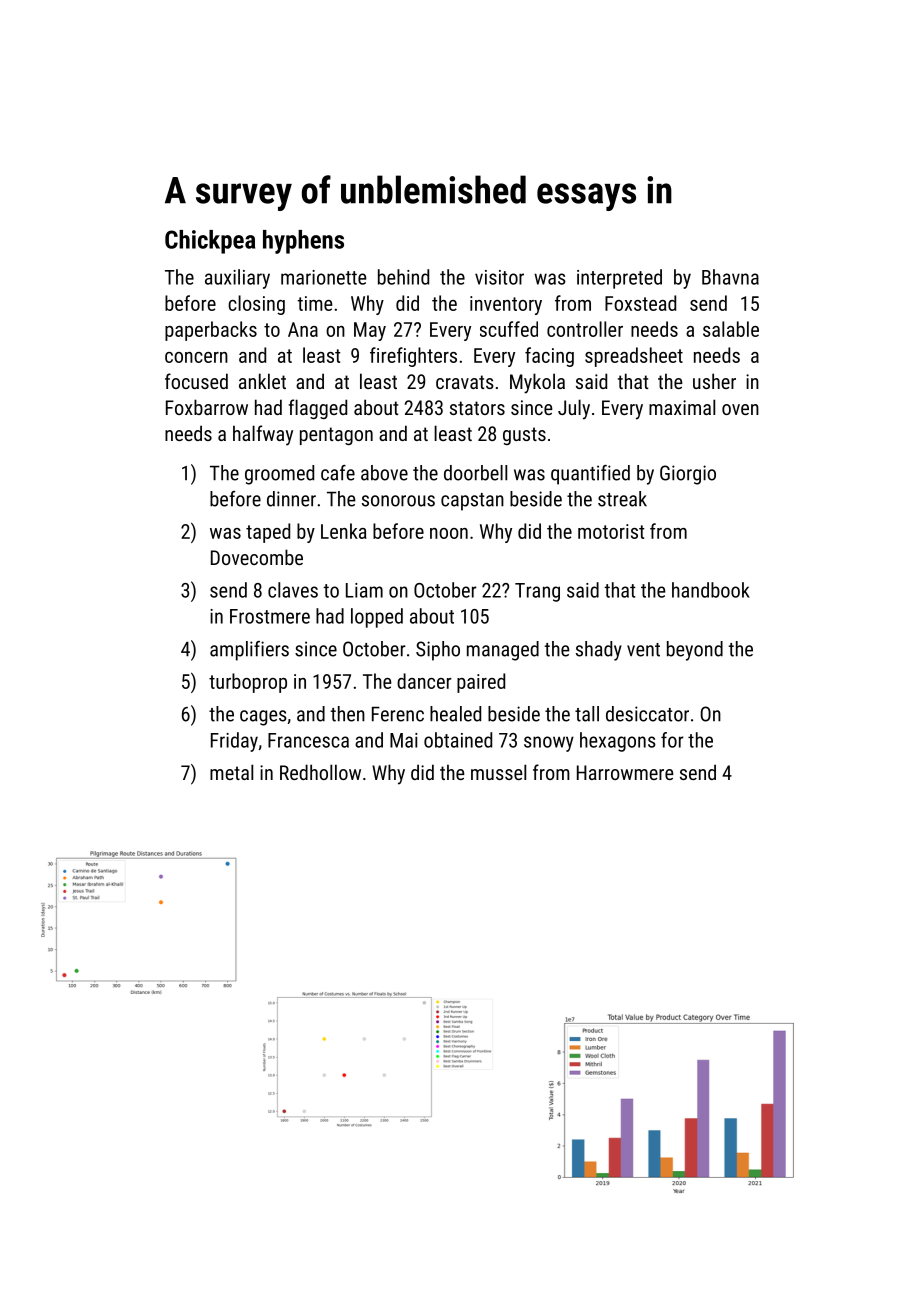 This screenshot has height=1311, width=924. What do you see at coordinates (263, 718) in the screenshot?
I see `cages` at bounding box center [263, 718].
